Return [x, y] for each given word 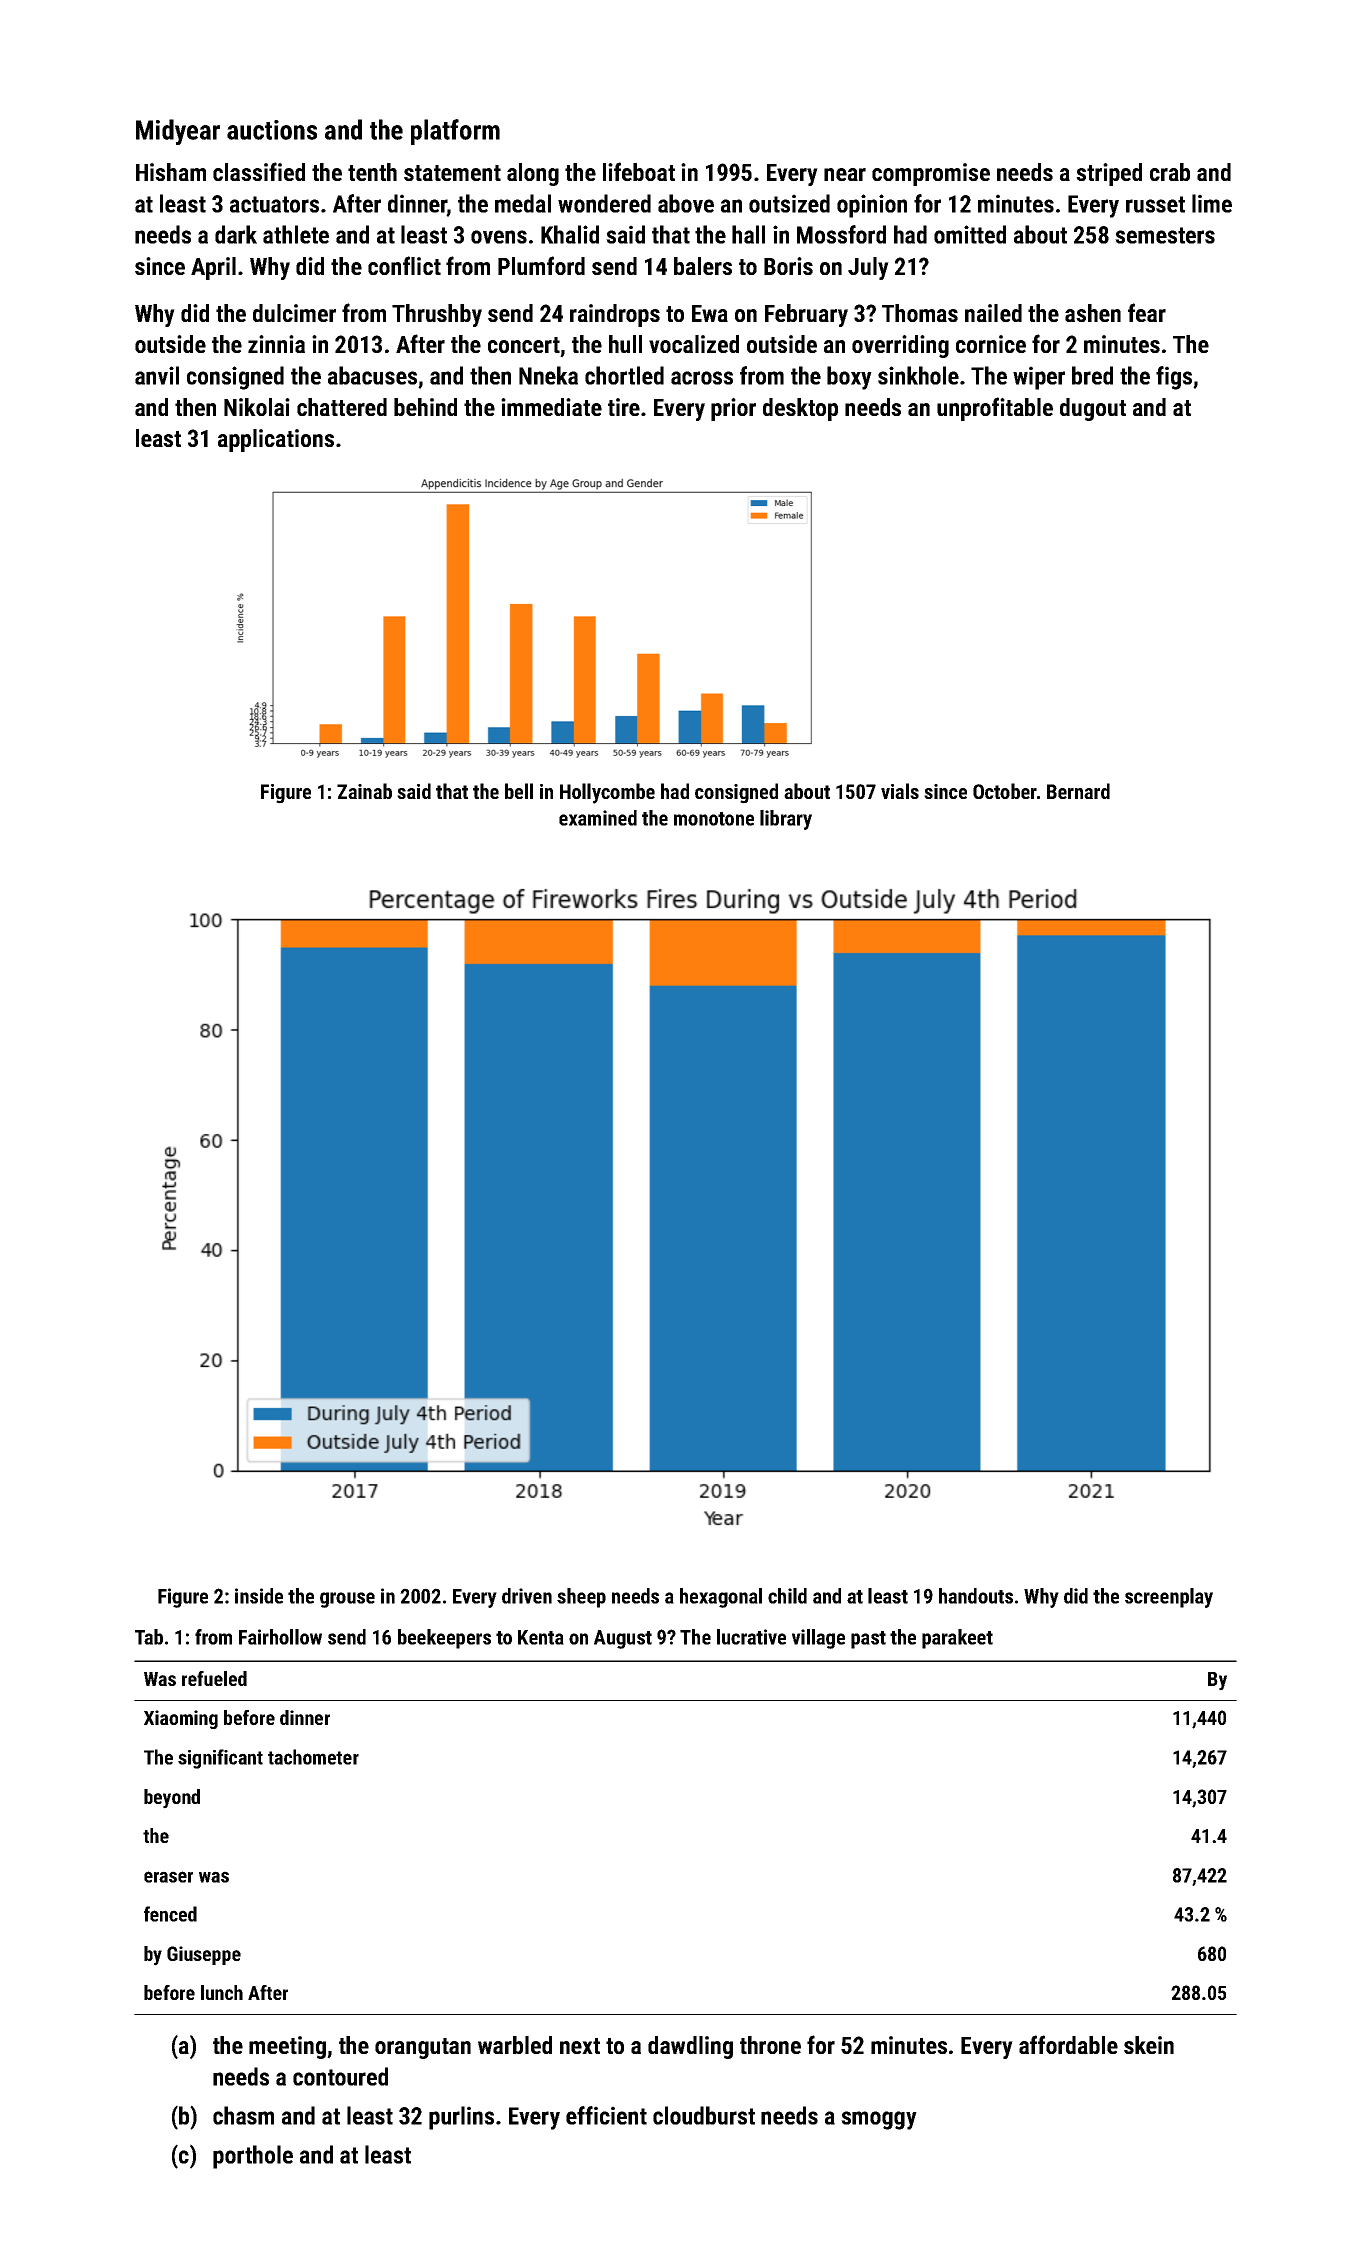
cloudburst [704, 2115]
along [533, 174]
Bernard [1078, 791]
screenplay [1169, 1598]
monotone [714, 819]
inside [259, 1596]
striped [1109, 174]
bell [519, 791]
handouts [976, 1596]
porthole [253, 2157]
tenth [372, 172]
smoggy [879, 2120]
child [787, 1596]
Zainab [364, 791]
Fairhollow [280, 1637]
